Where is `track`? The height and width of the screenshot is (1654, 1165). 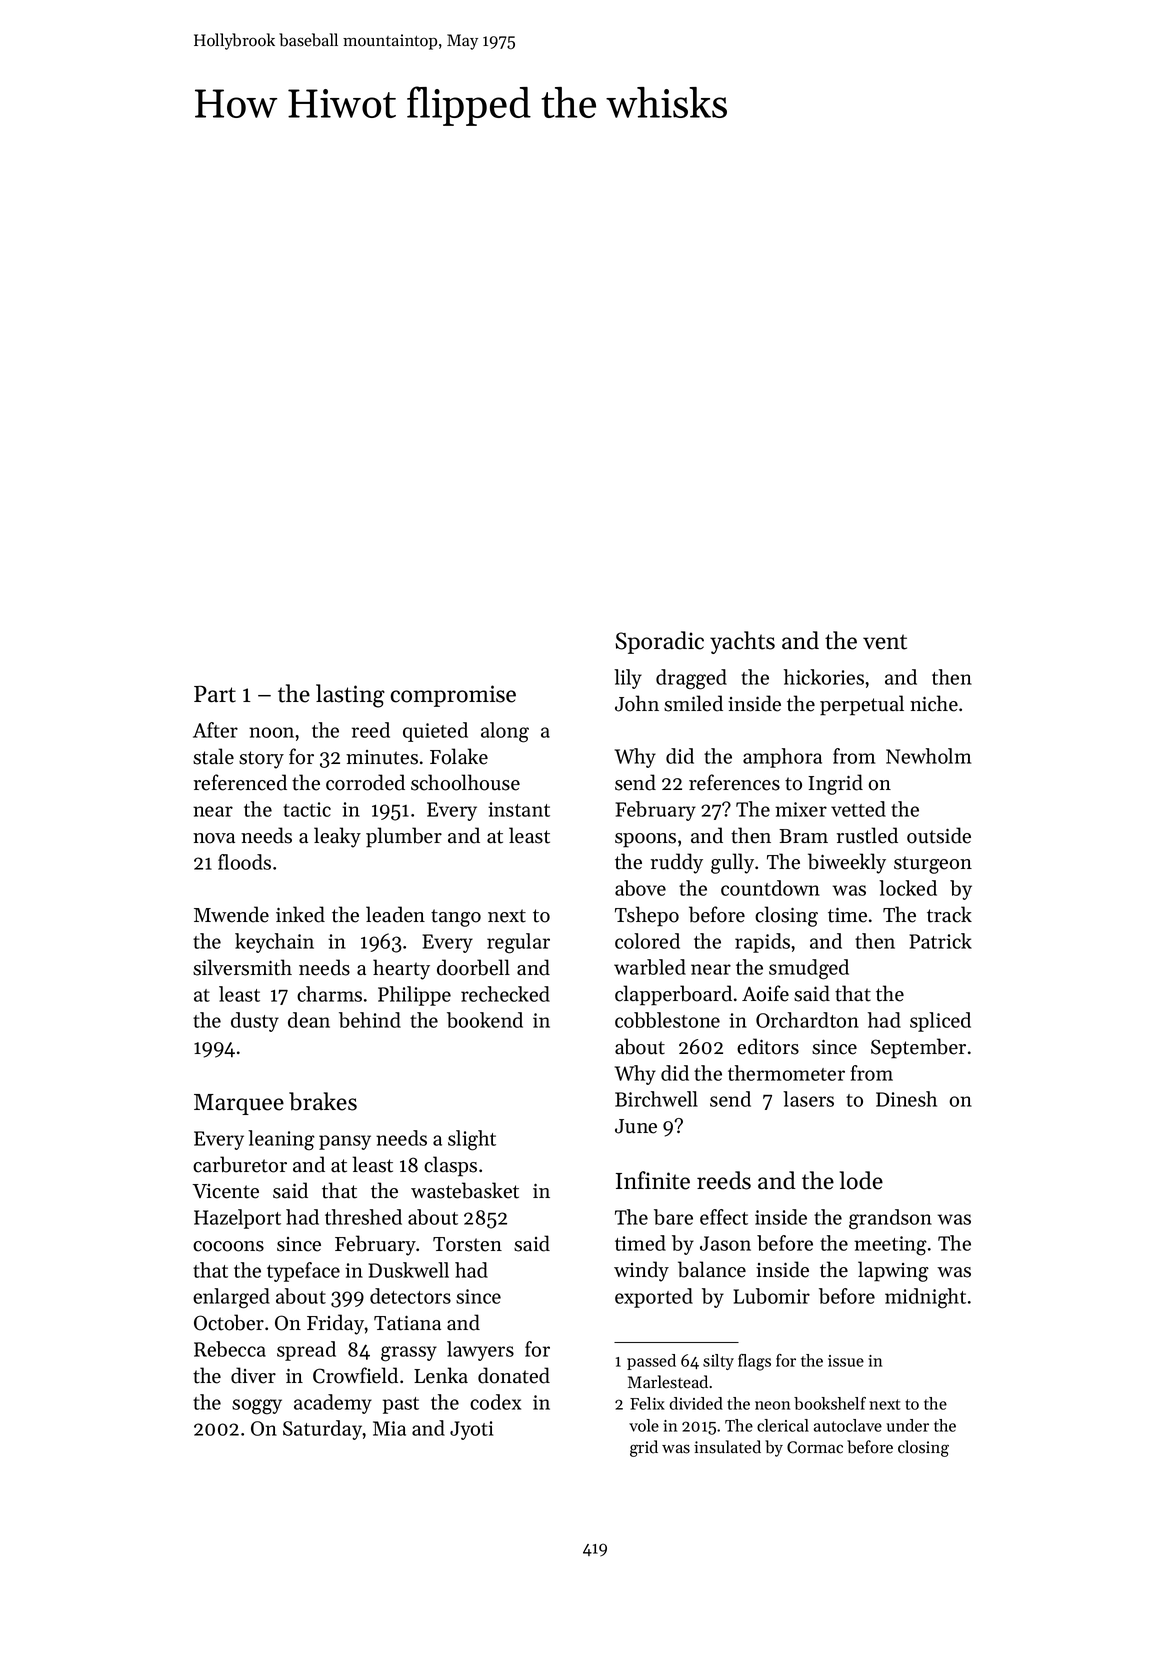 track is located at coordinates (949, 914).
